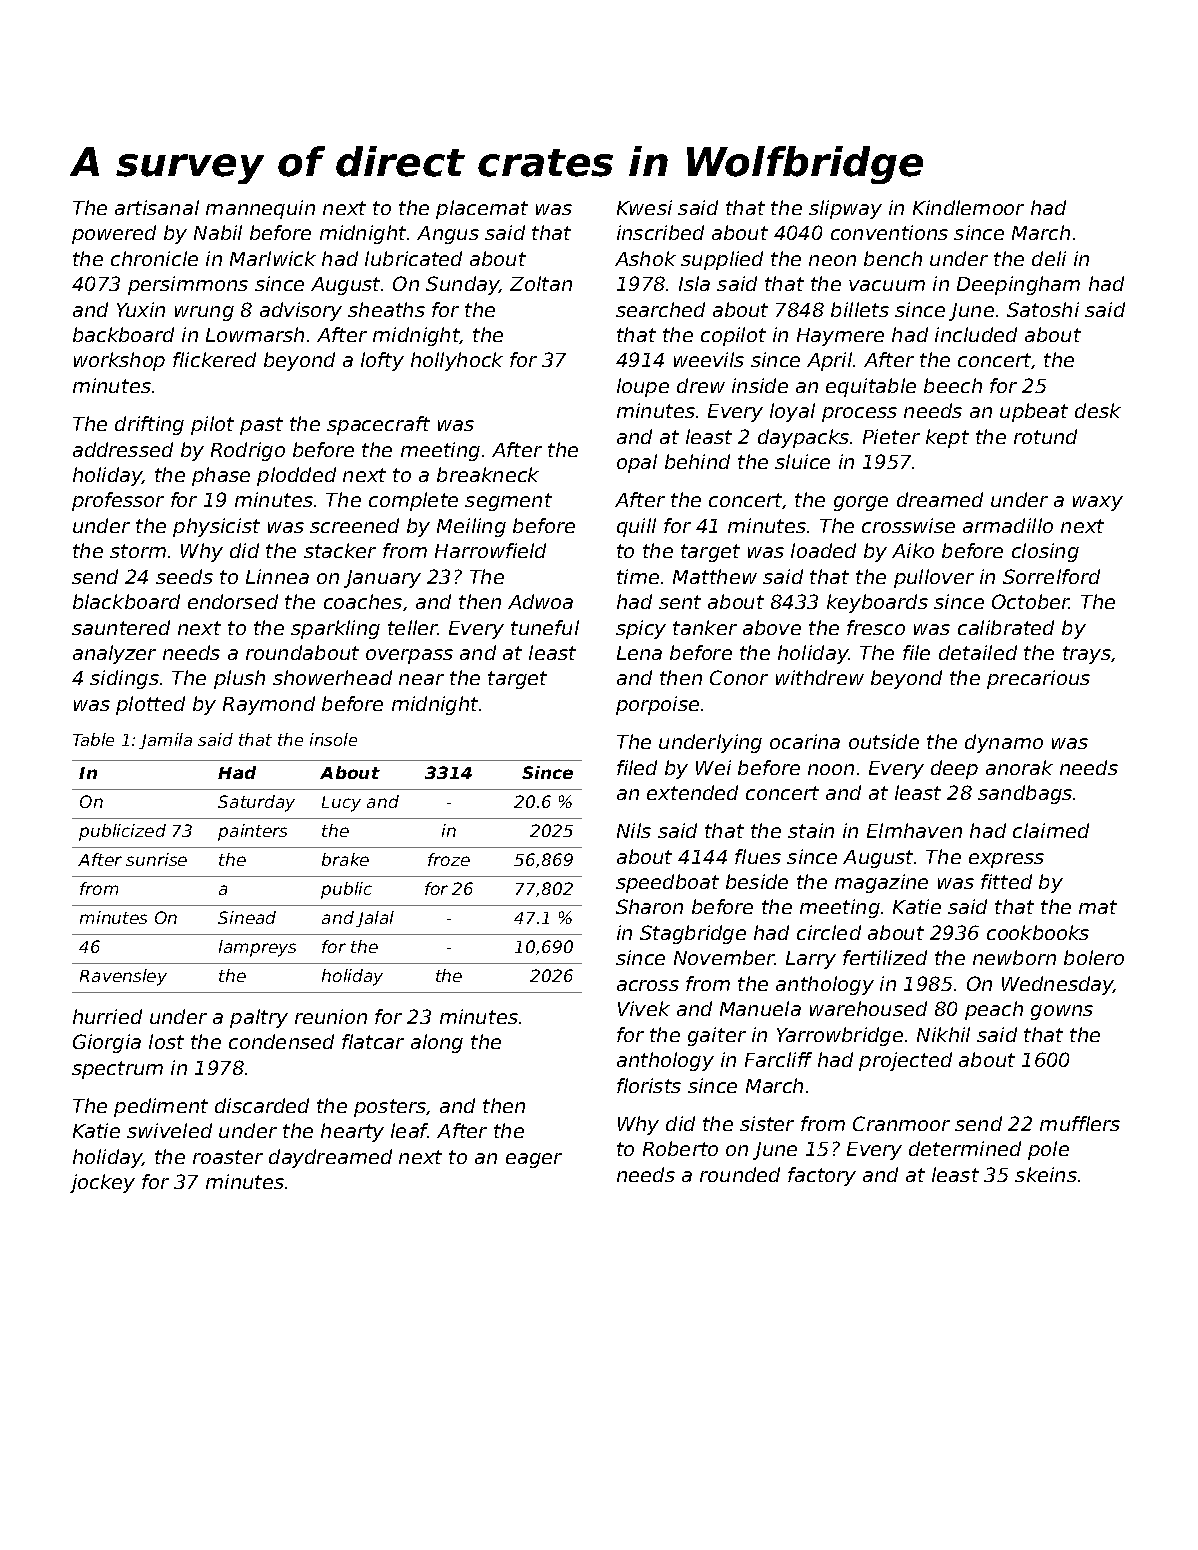  I want to click on upbeat, so click(1034, 412).
